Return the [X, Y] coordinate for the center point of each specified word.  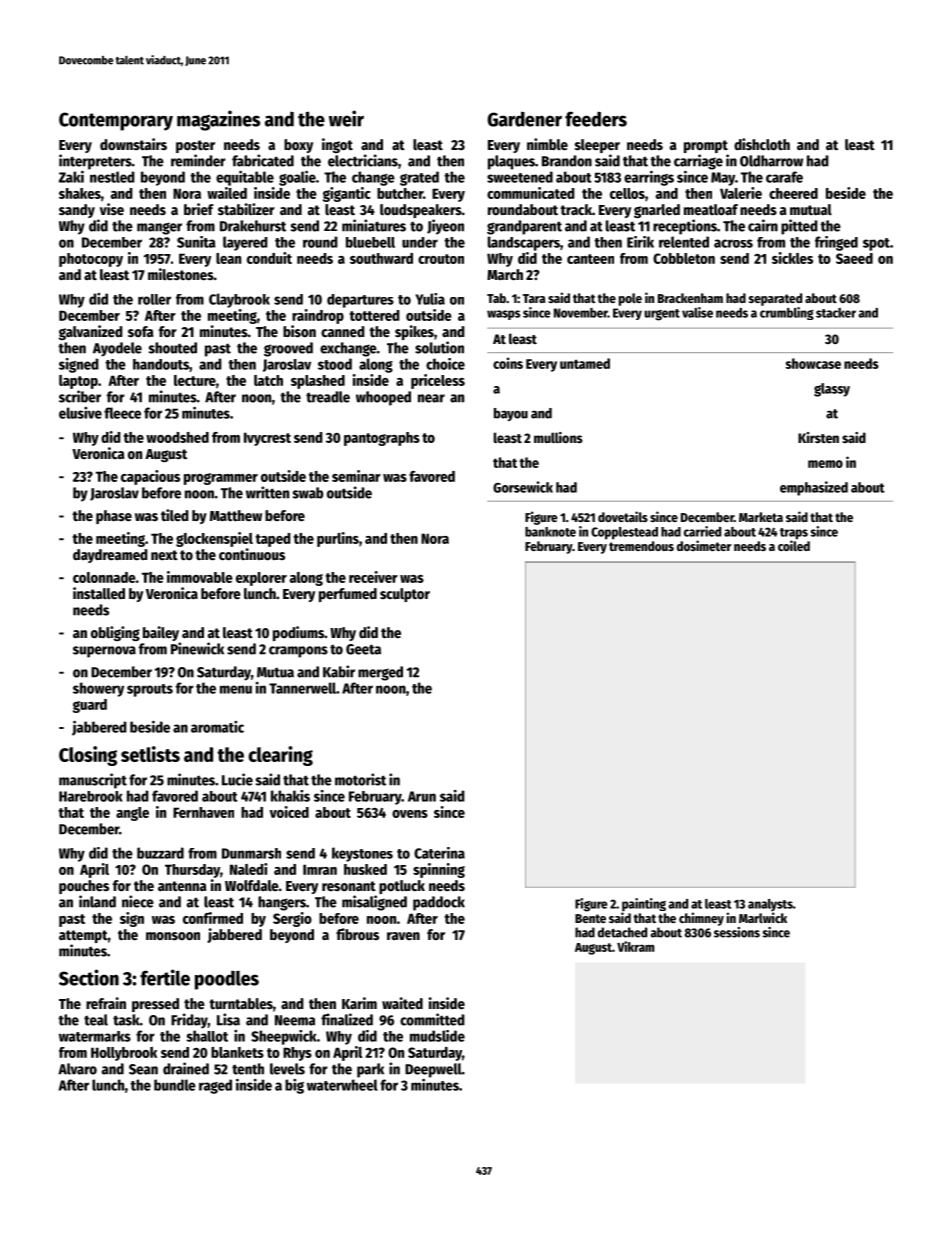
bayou [511, 414]
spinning [439, 870]
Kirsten [818, 437]
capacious [150, 477]
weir [346, 118]
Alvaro [77, 1069]
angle [132, 814]
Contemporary [116, 121]
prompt [706, 146]
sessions [737, 932]
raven [403, 936]
